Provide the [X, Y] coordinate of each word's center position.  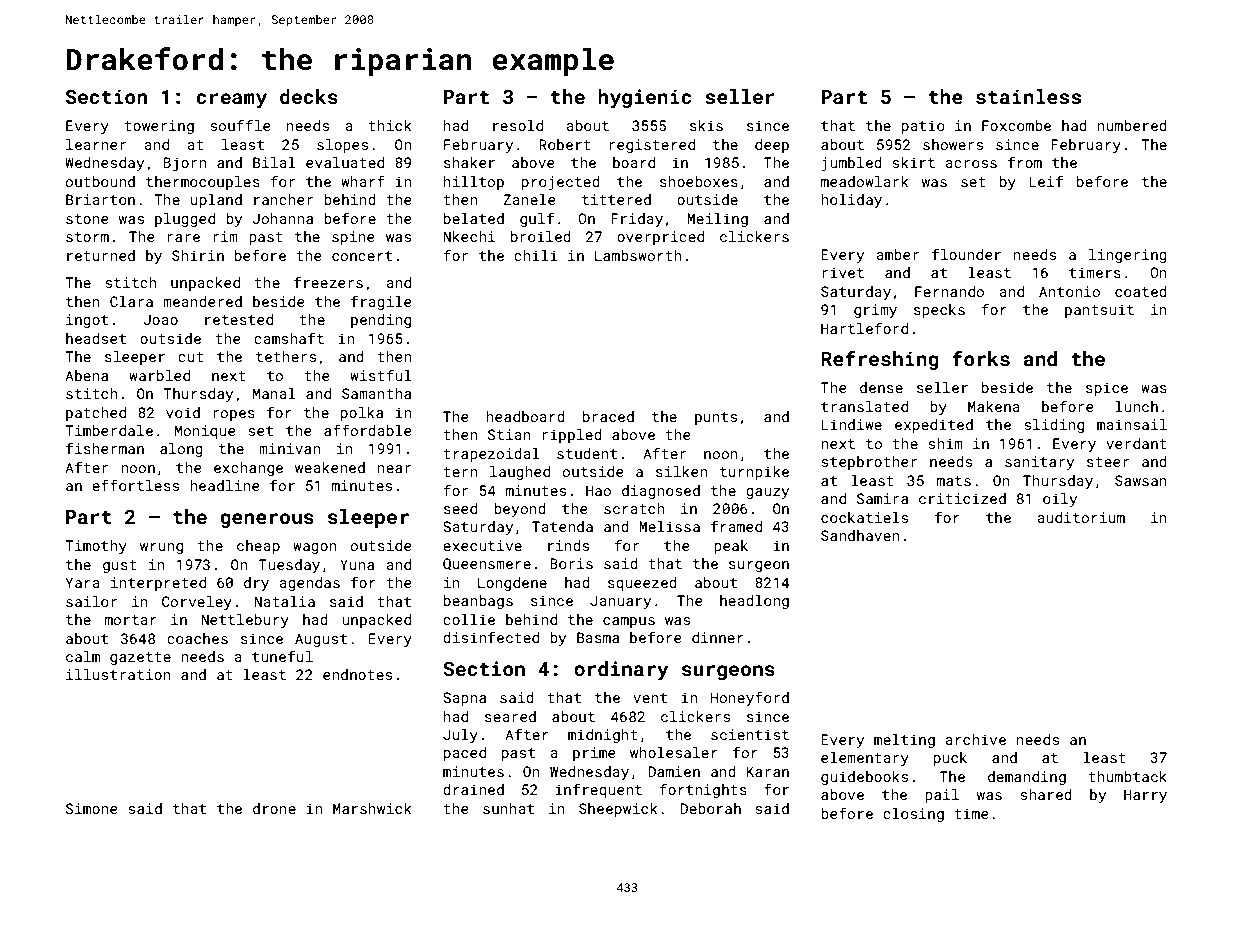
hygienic [644, 98]
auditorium [1081, 517]
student [587, 453]
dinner [718, 637]
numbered [1132, 125]
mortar [131, 620]
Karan [768, 771]
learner [96, 144]
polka [362, 414]
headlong [754, 602]
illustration [118, 674]
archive [975, 739]
